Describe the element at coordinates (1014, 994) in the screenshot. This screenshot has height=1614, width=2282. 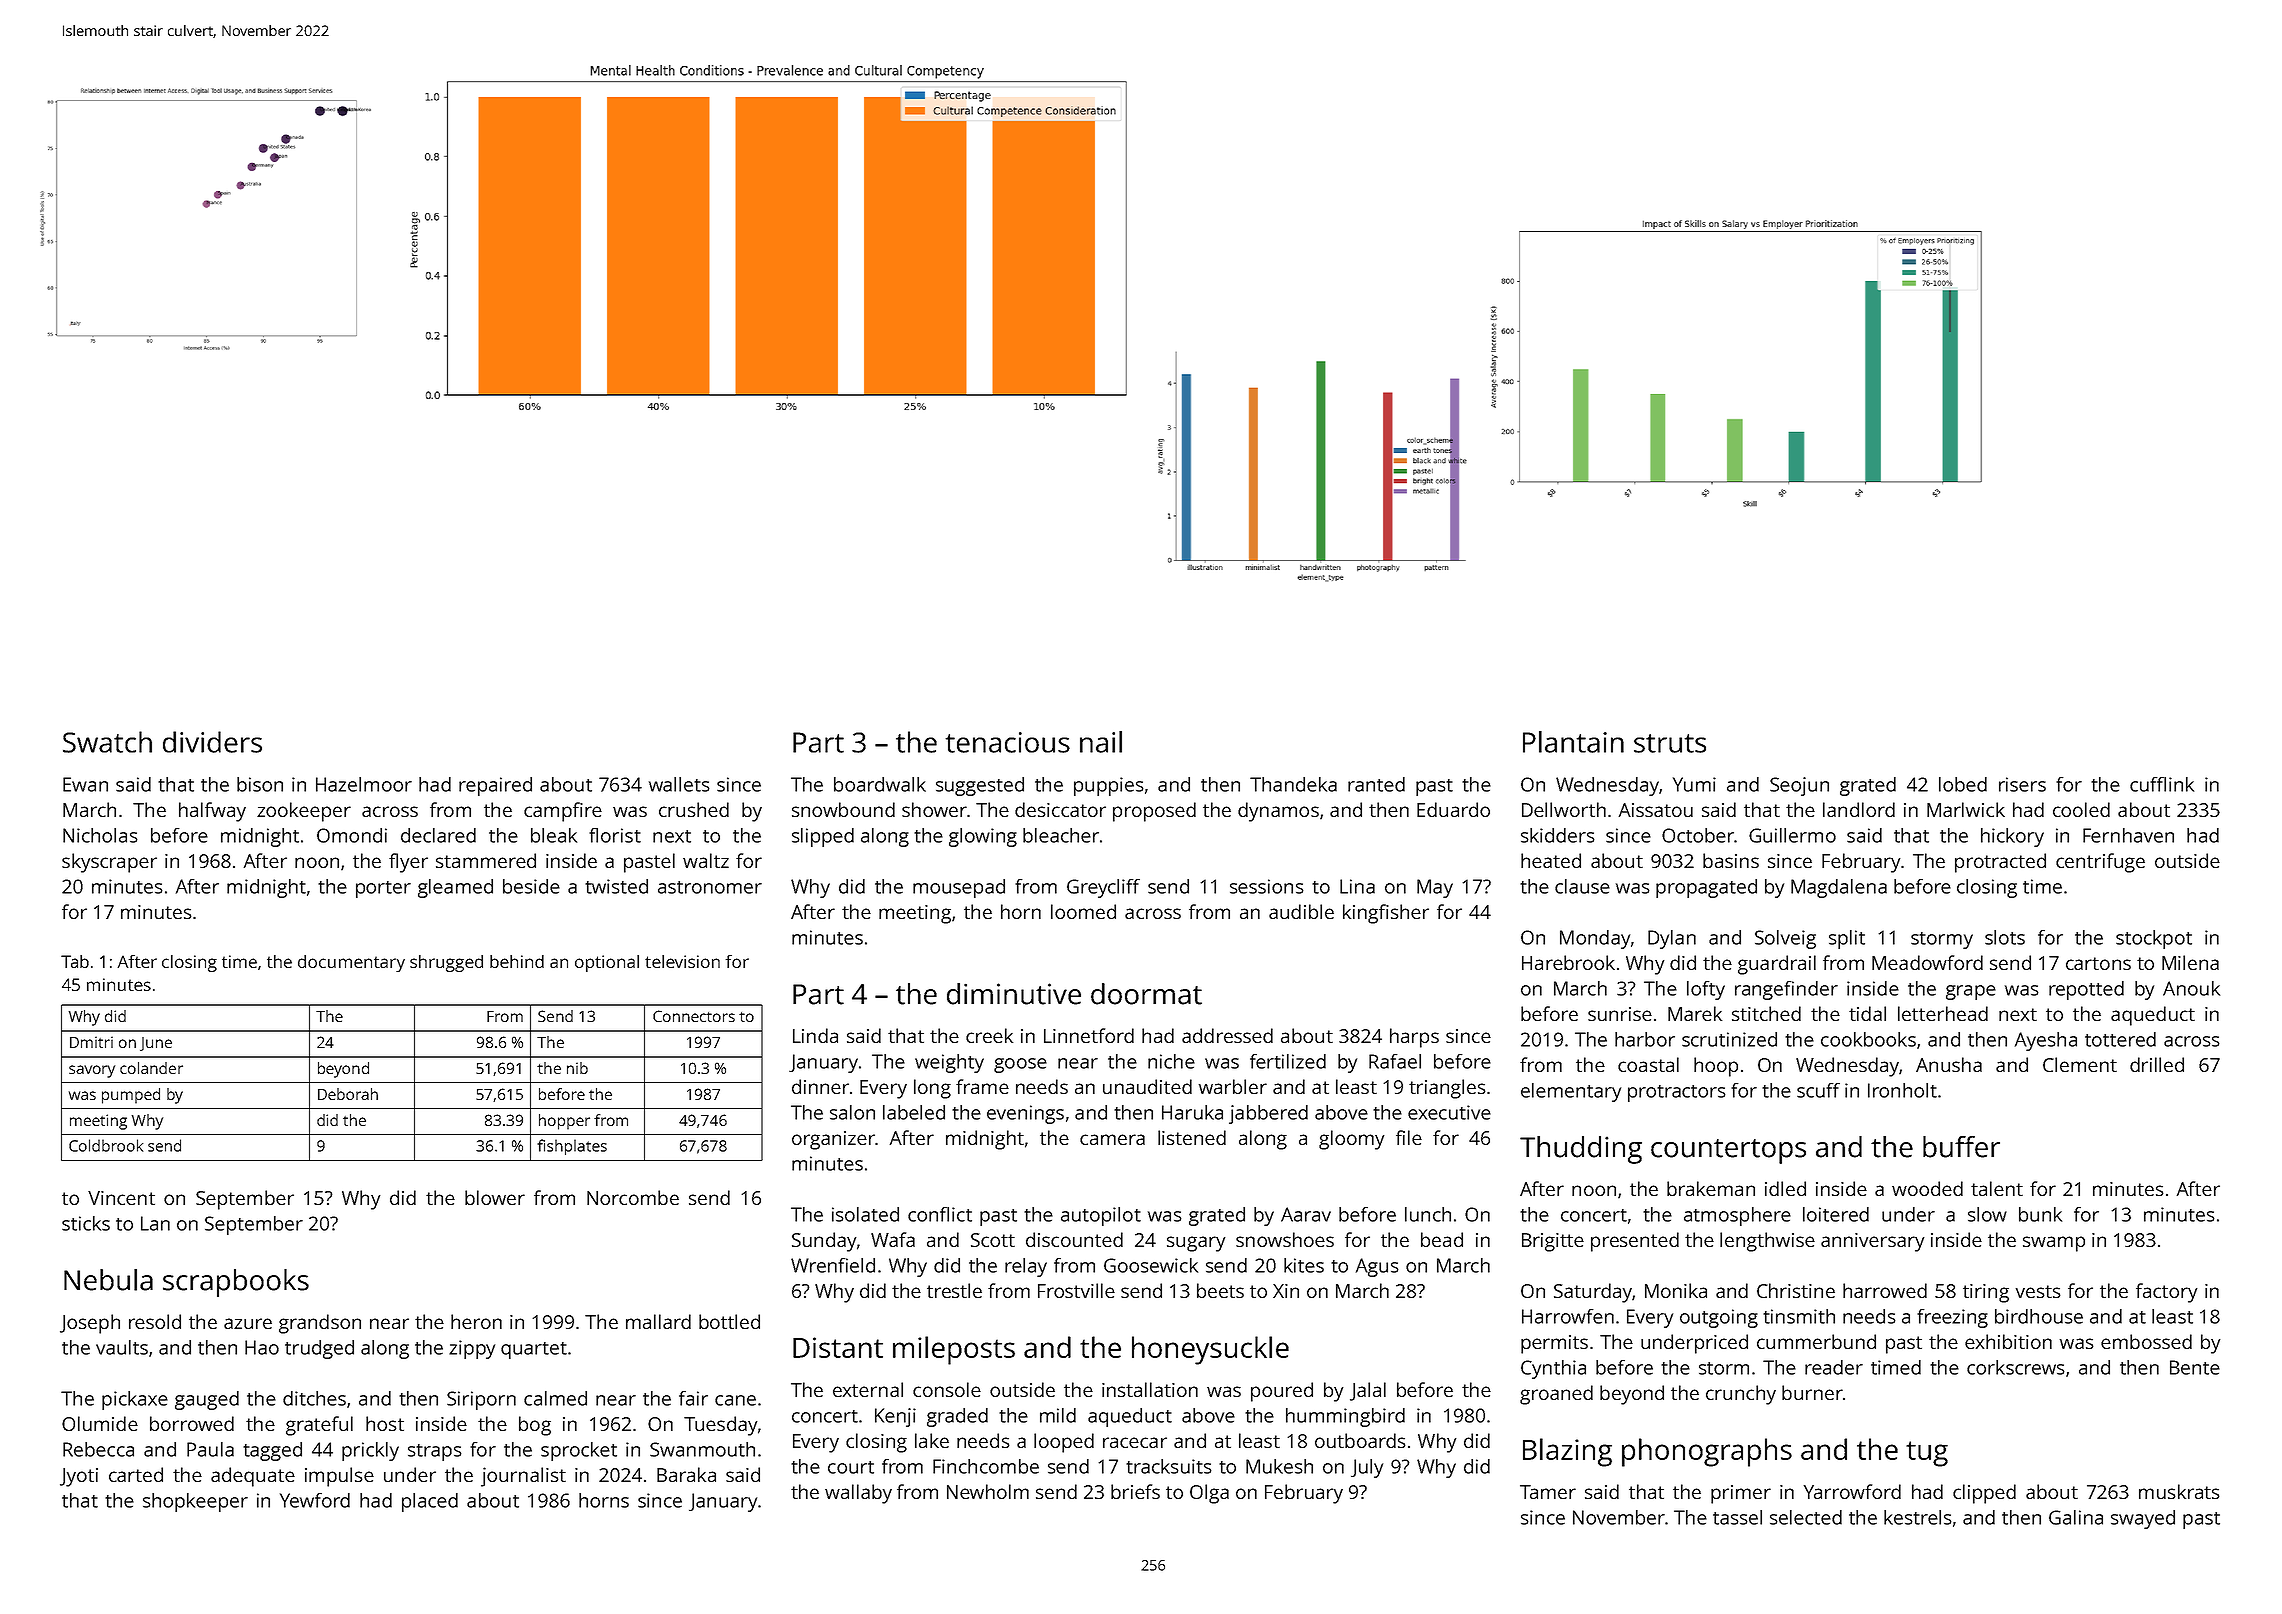
I see `diminutive` at that location.
